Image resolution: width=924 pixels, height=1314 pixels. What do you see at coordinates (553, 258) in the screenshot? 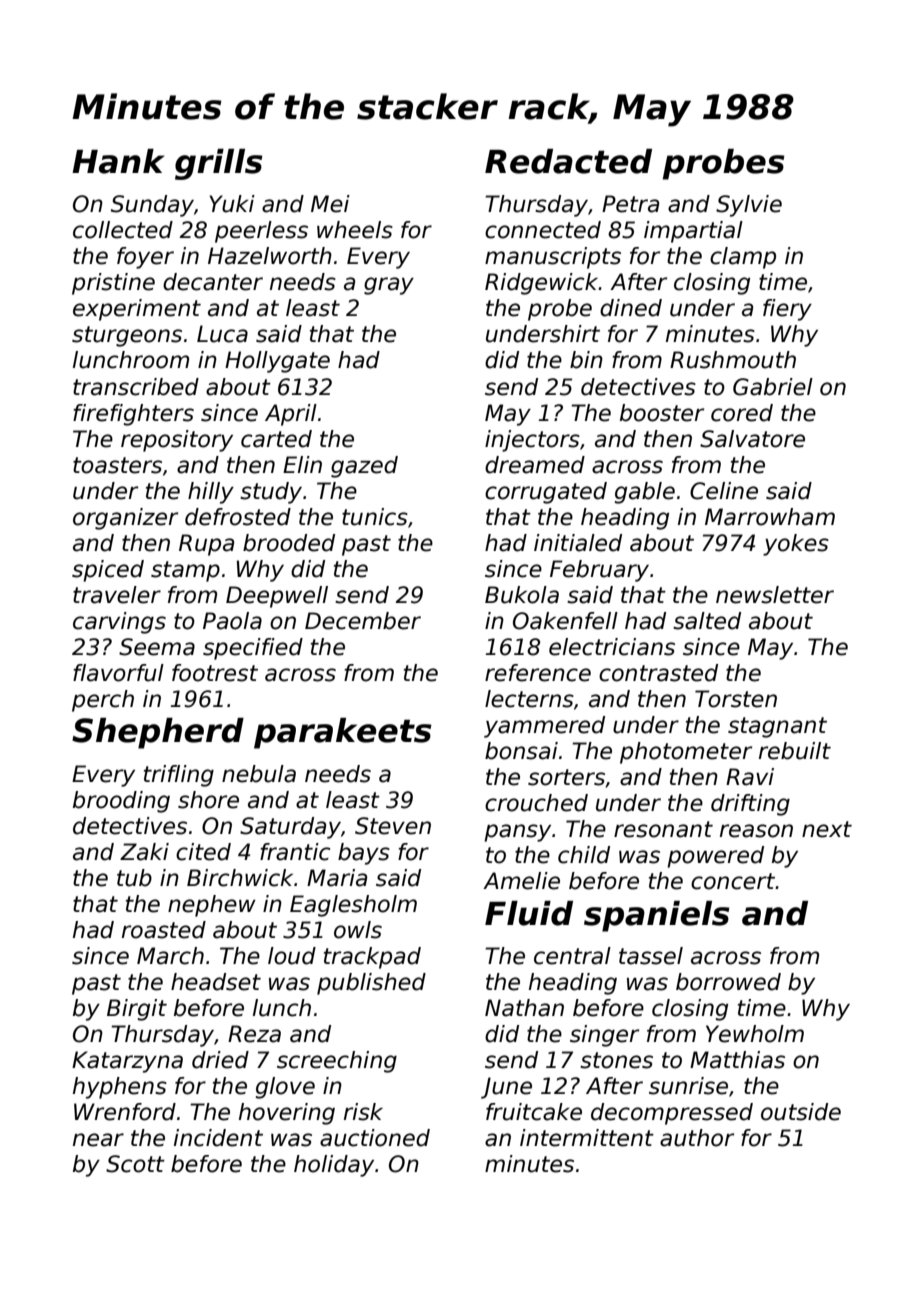
I see `manuscripts` at bounding box center [553, 258].
